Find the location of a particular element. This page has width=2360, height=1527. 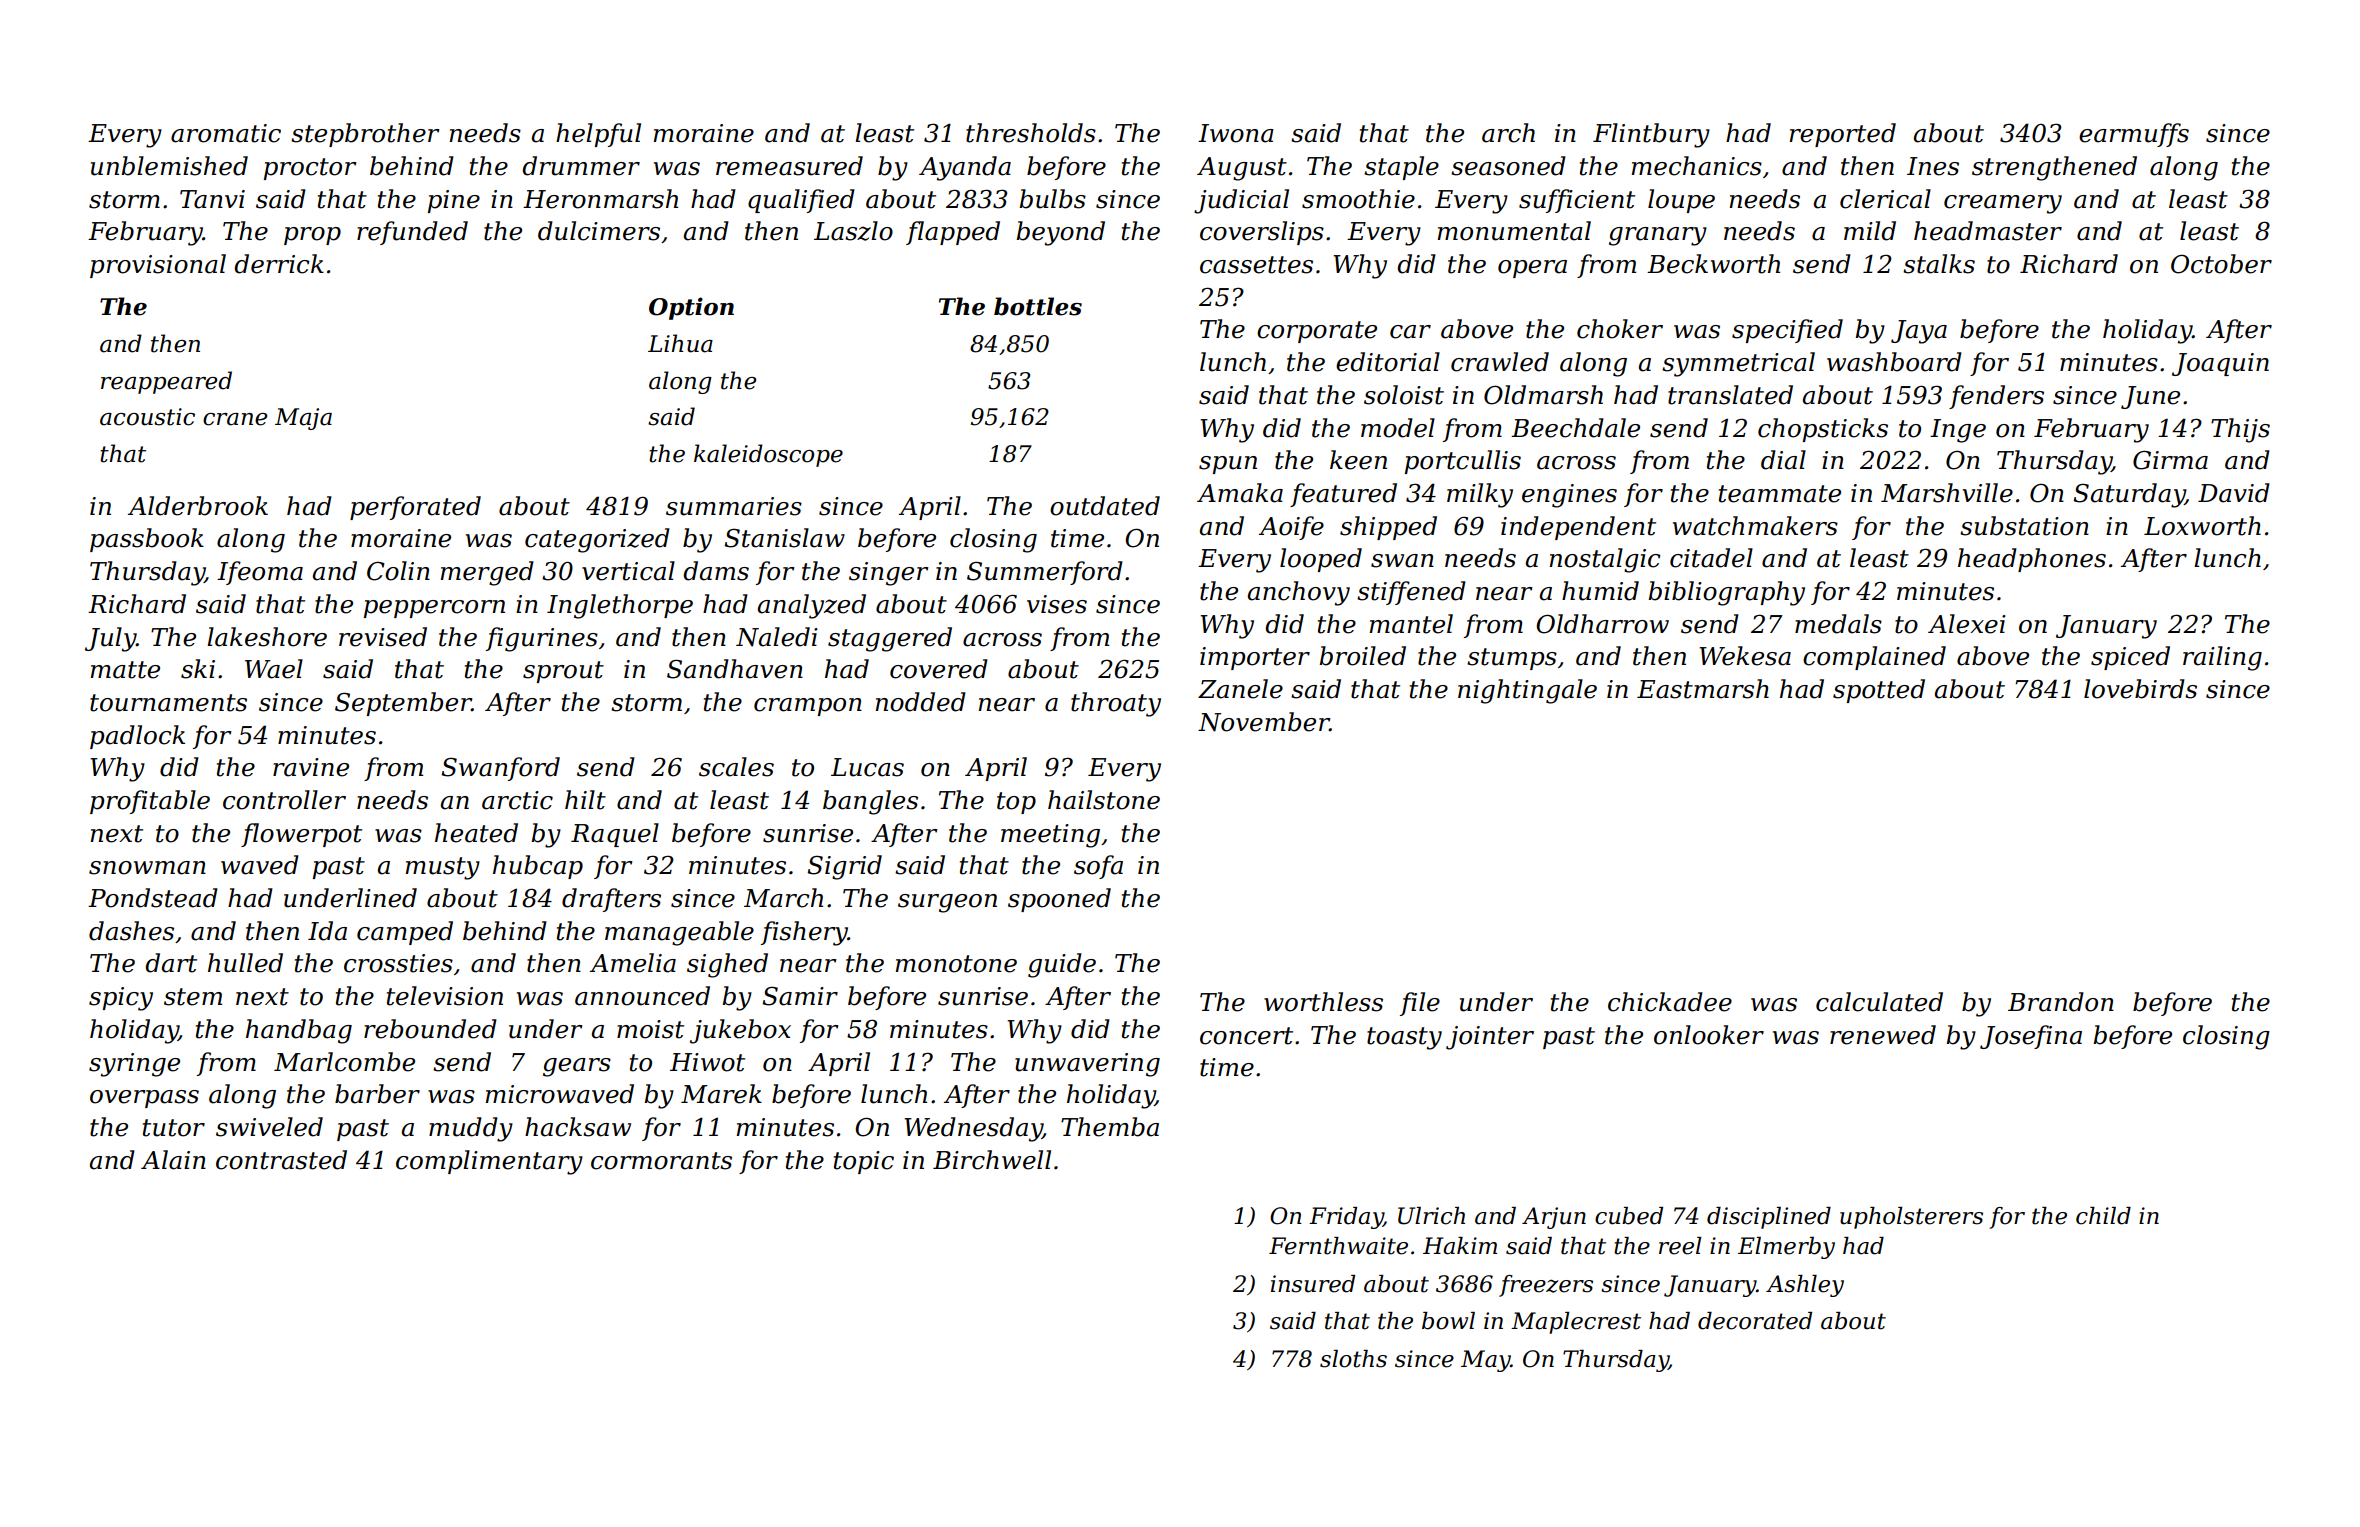

thresholds is located at coordinates (1031, 133).
